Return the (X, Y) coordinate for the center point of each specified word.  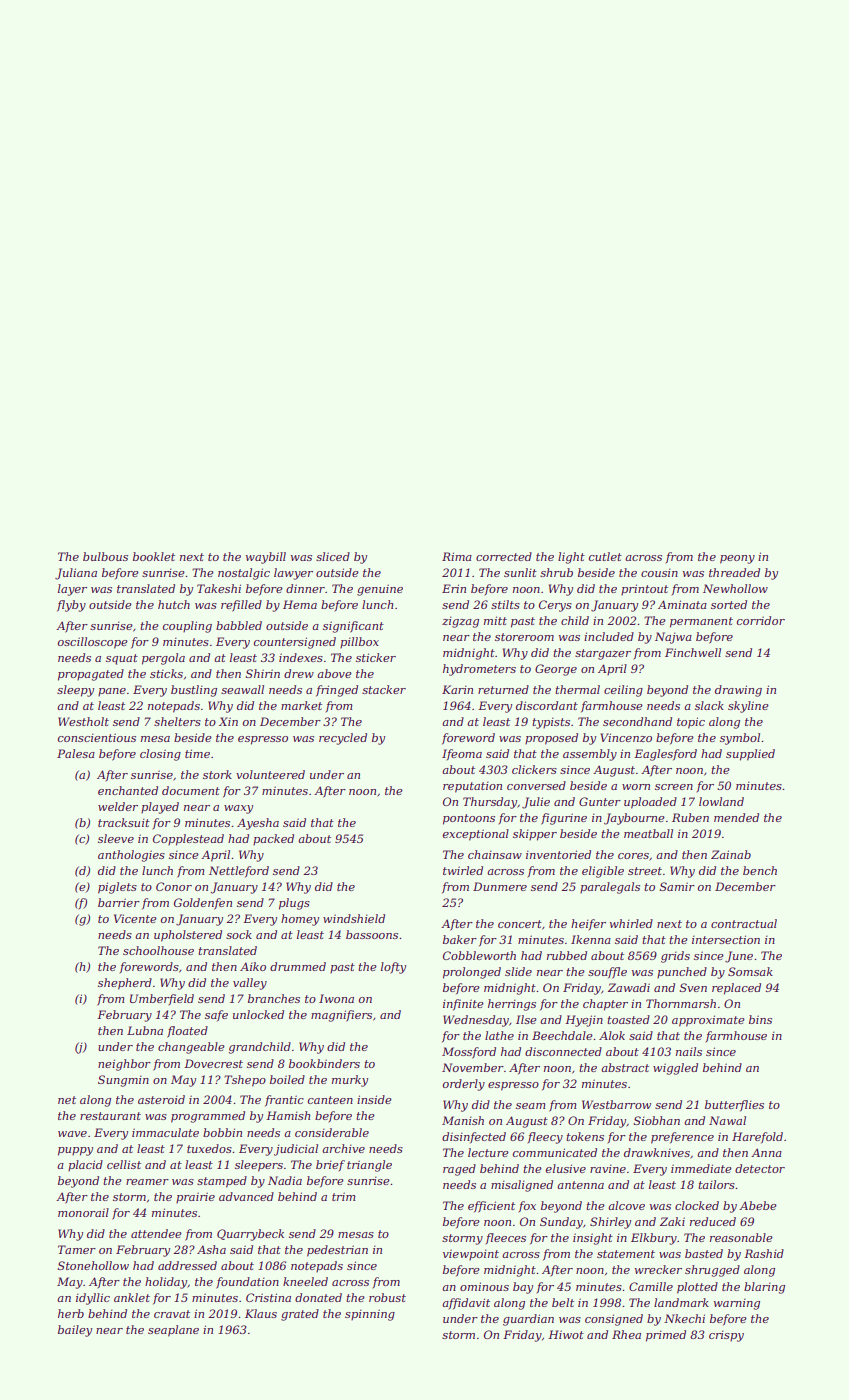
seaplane (173, 1331)
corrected (504, 556)
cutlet (605, 556)
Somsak (750, 971)
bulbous (105, 556)
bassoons (372, 934)
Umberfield (162, 1000)
